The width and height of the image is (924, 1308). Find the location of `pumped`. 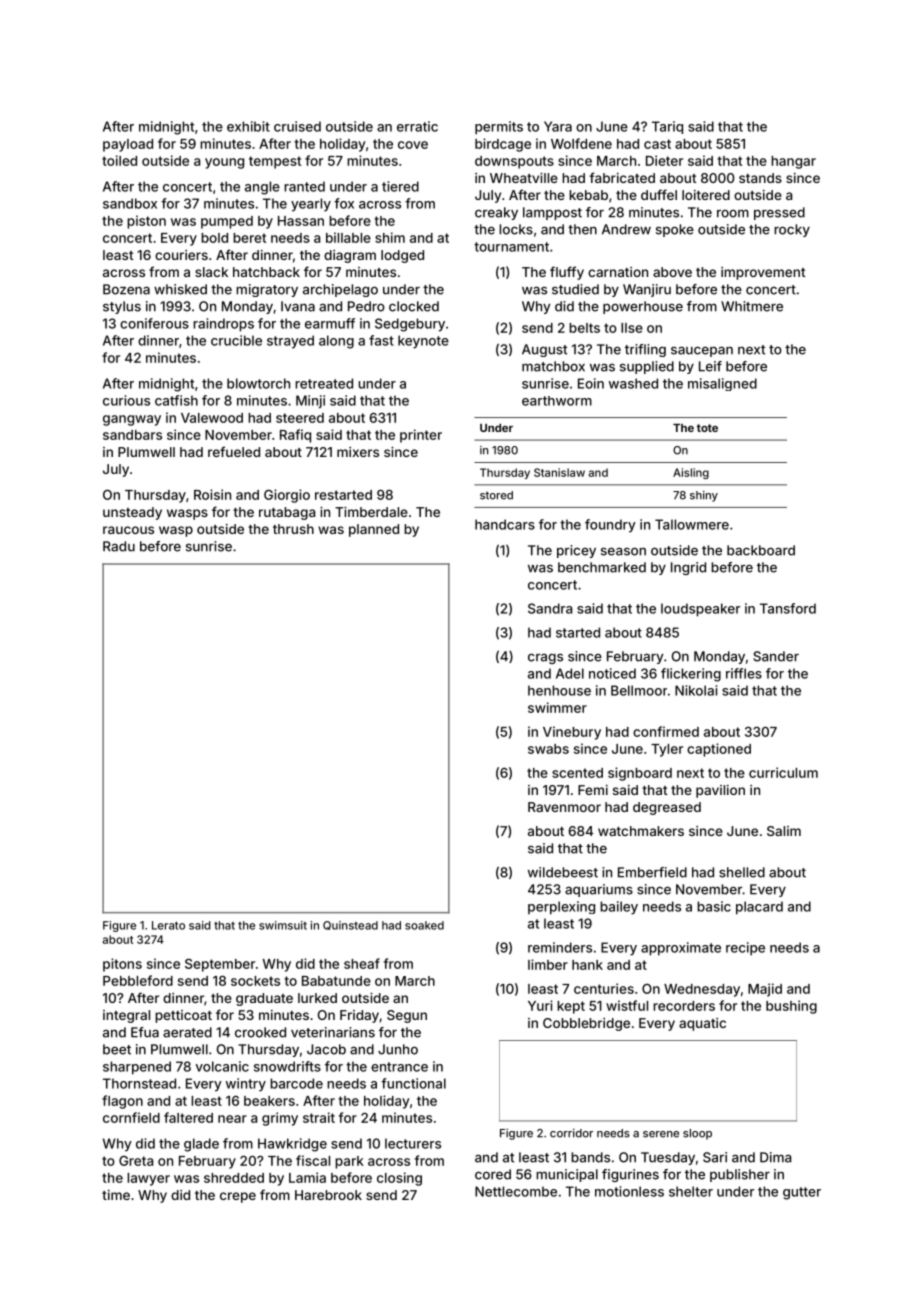

pumped is located at coordinates (227, 222).
